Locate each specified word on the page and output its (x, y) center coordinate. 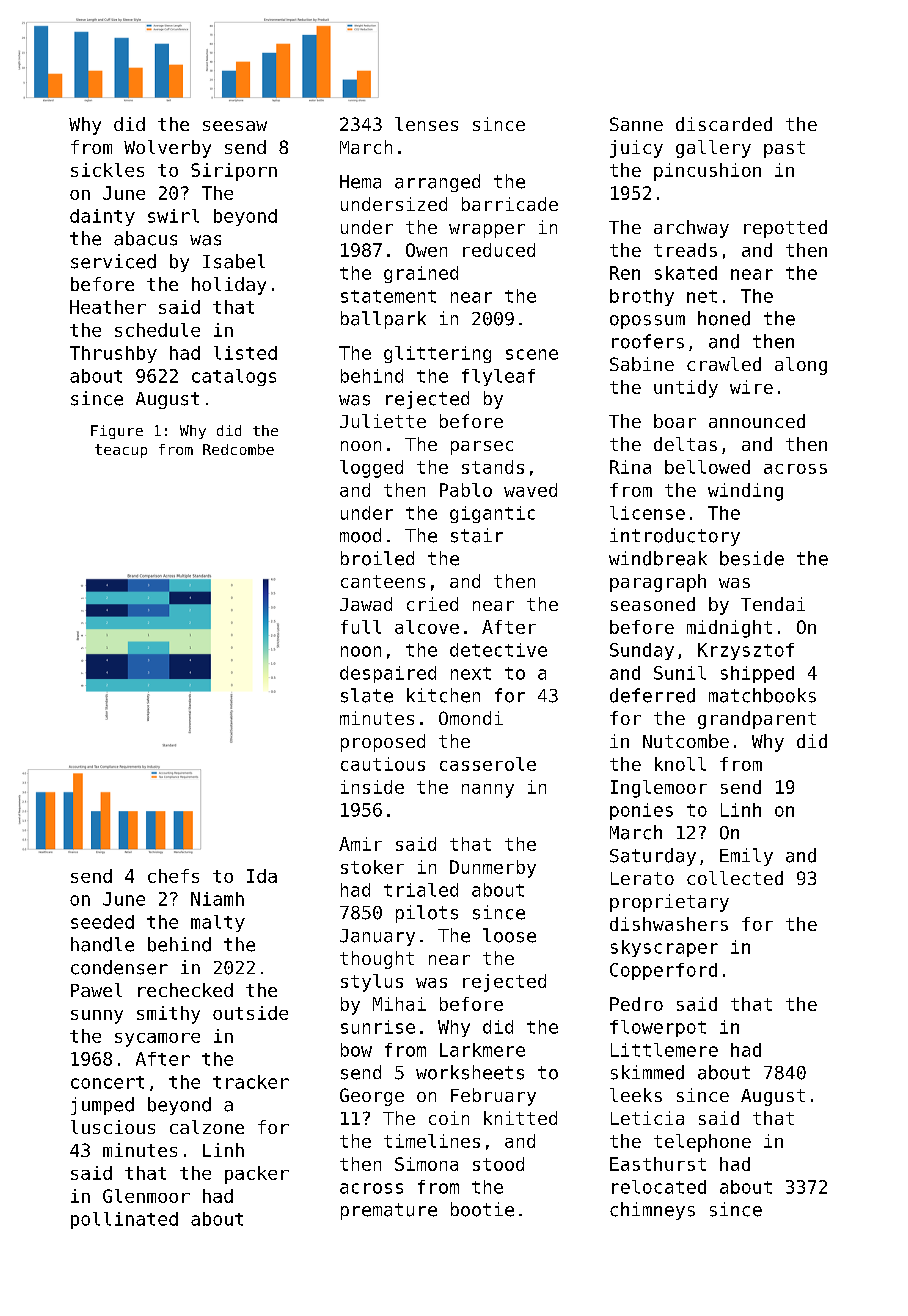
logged (371, 469)
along (801, 366)
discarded (724, 124)
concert (107, 1082)
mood (360, 535)
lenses (426, 124)
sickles (107, 170)
